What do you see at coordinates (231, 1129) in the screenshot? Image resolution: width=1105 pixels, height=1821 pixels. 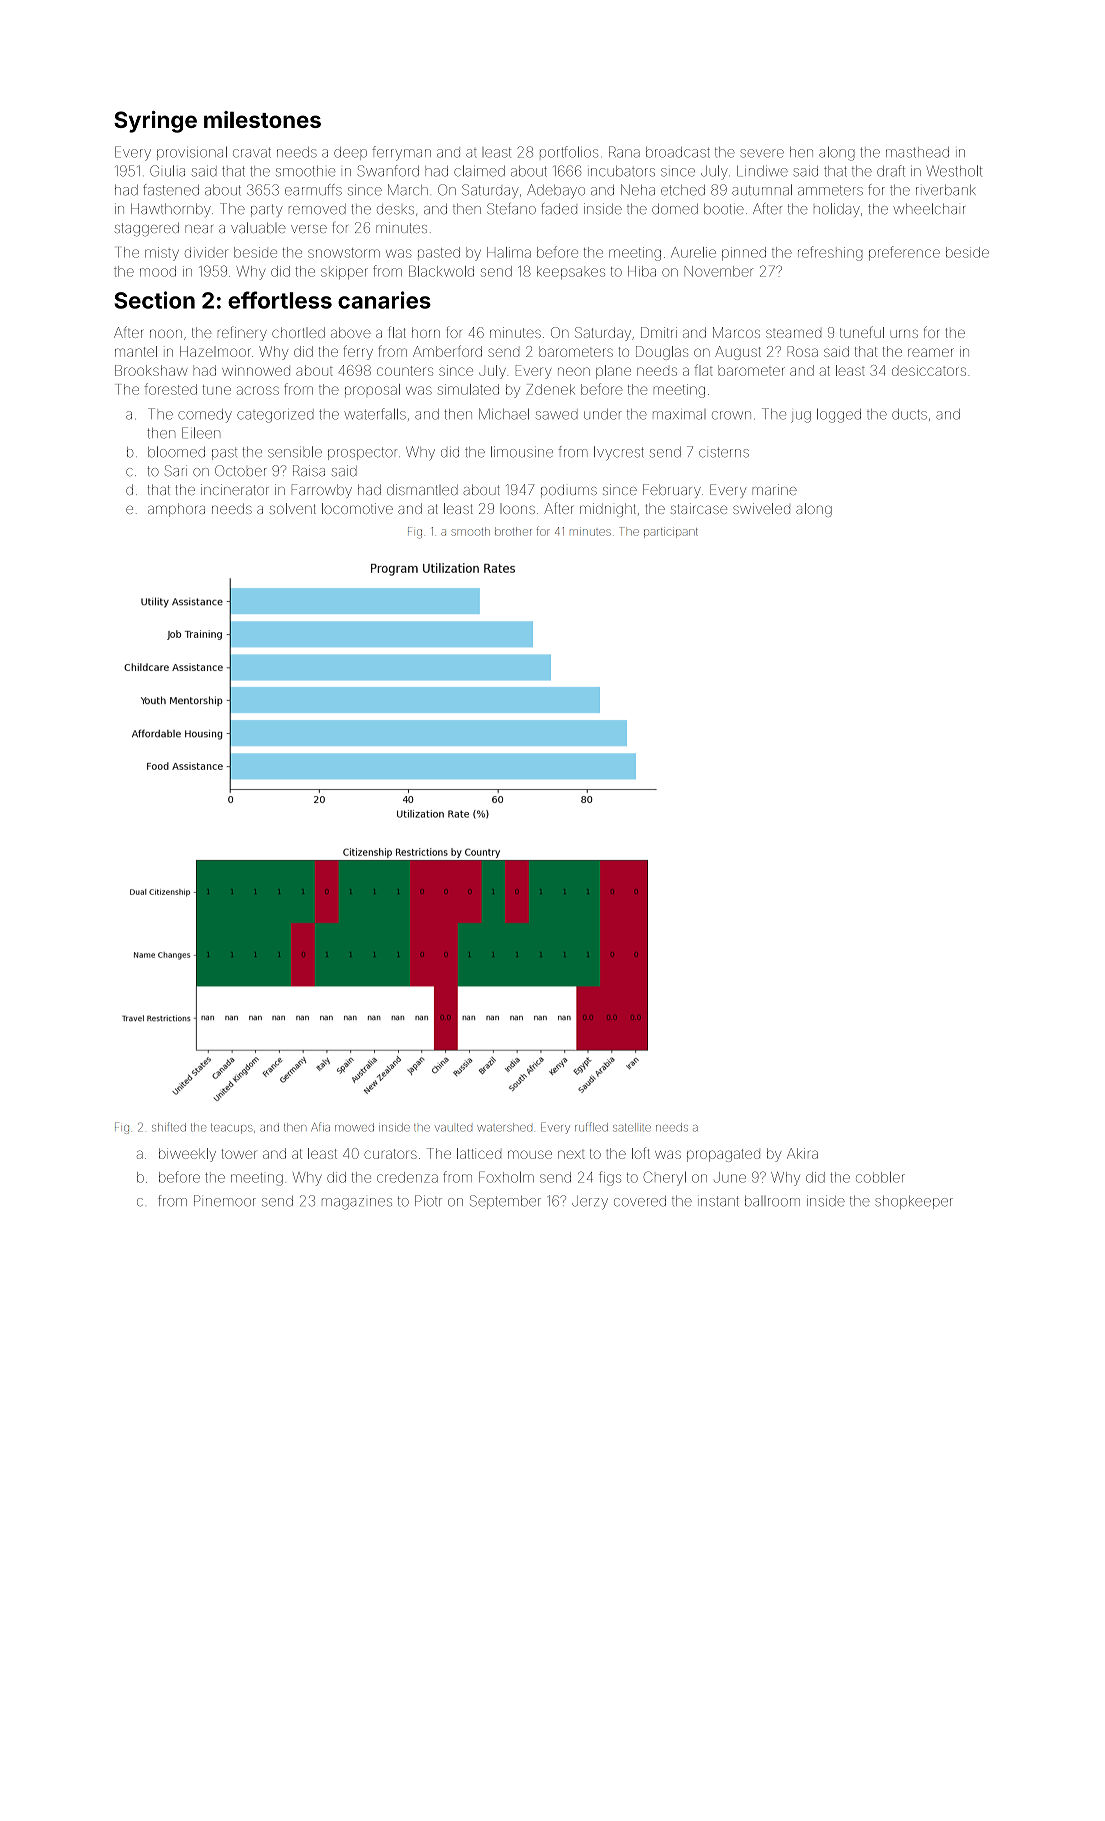 I see `teacups` at bounding box center [231, 1129].
